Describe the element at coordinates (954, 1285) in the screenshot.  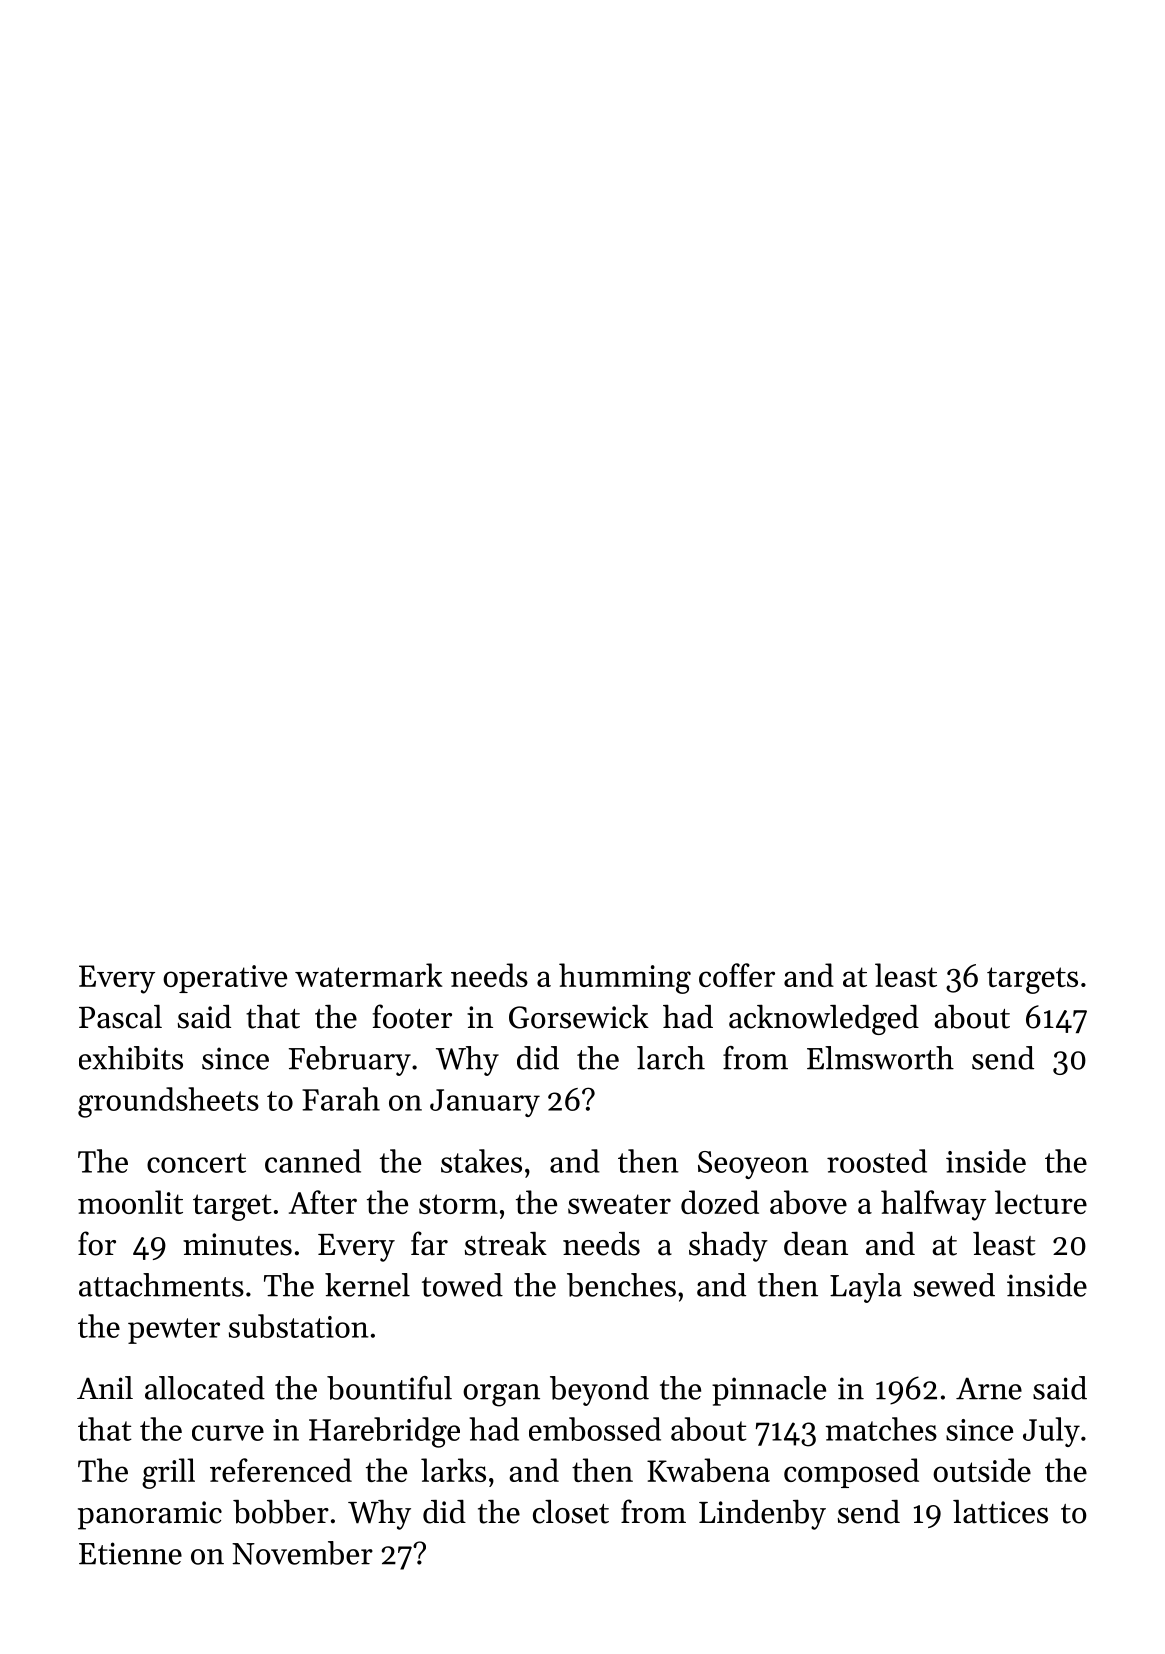
I see `sewed` at that location.
